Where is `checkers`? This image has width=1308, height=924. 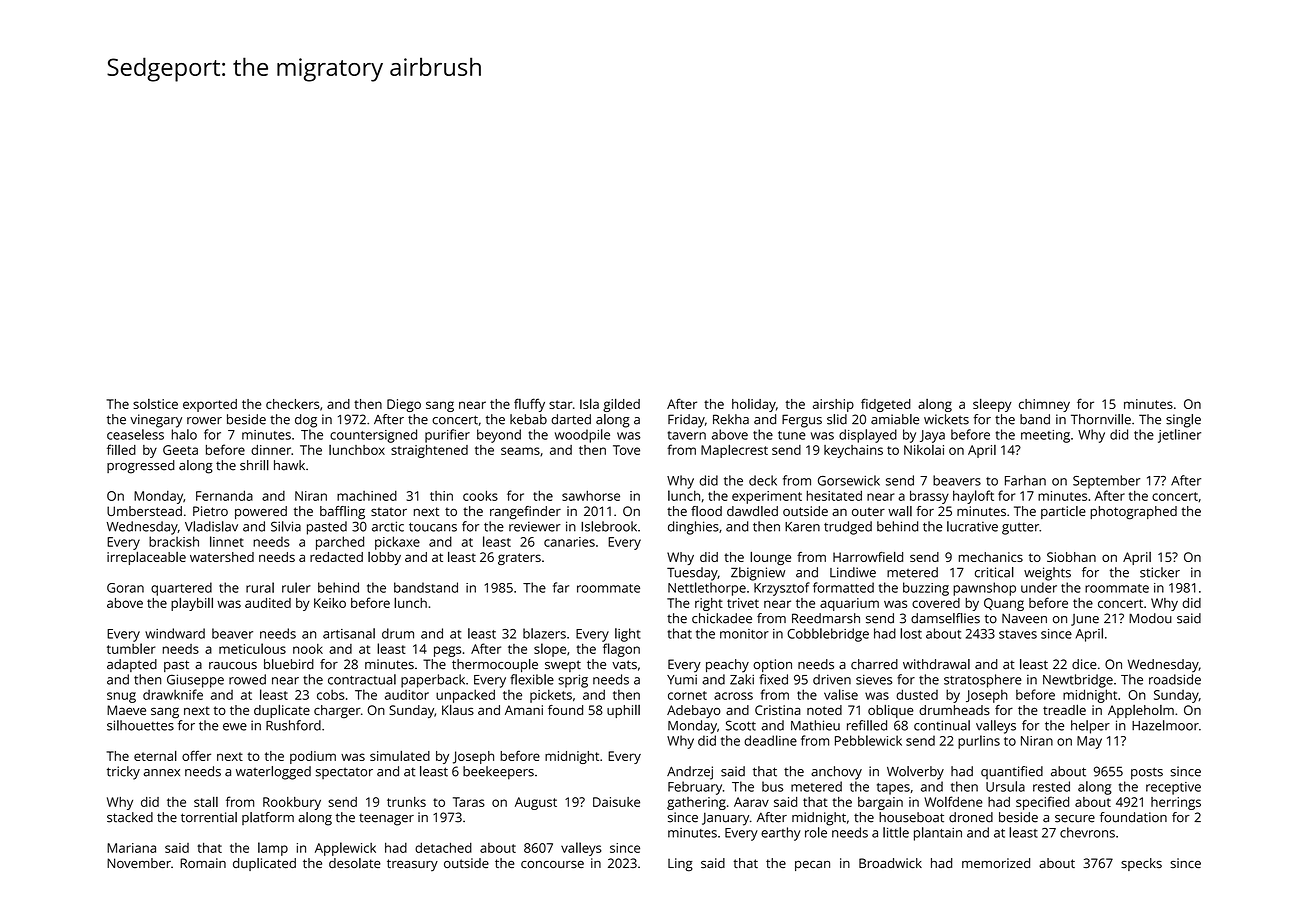
checkers is located at coordinates (292, 404).
